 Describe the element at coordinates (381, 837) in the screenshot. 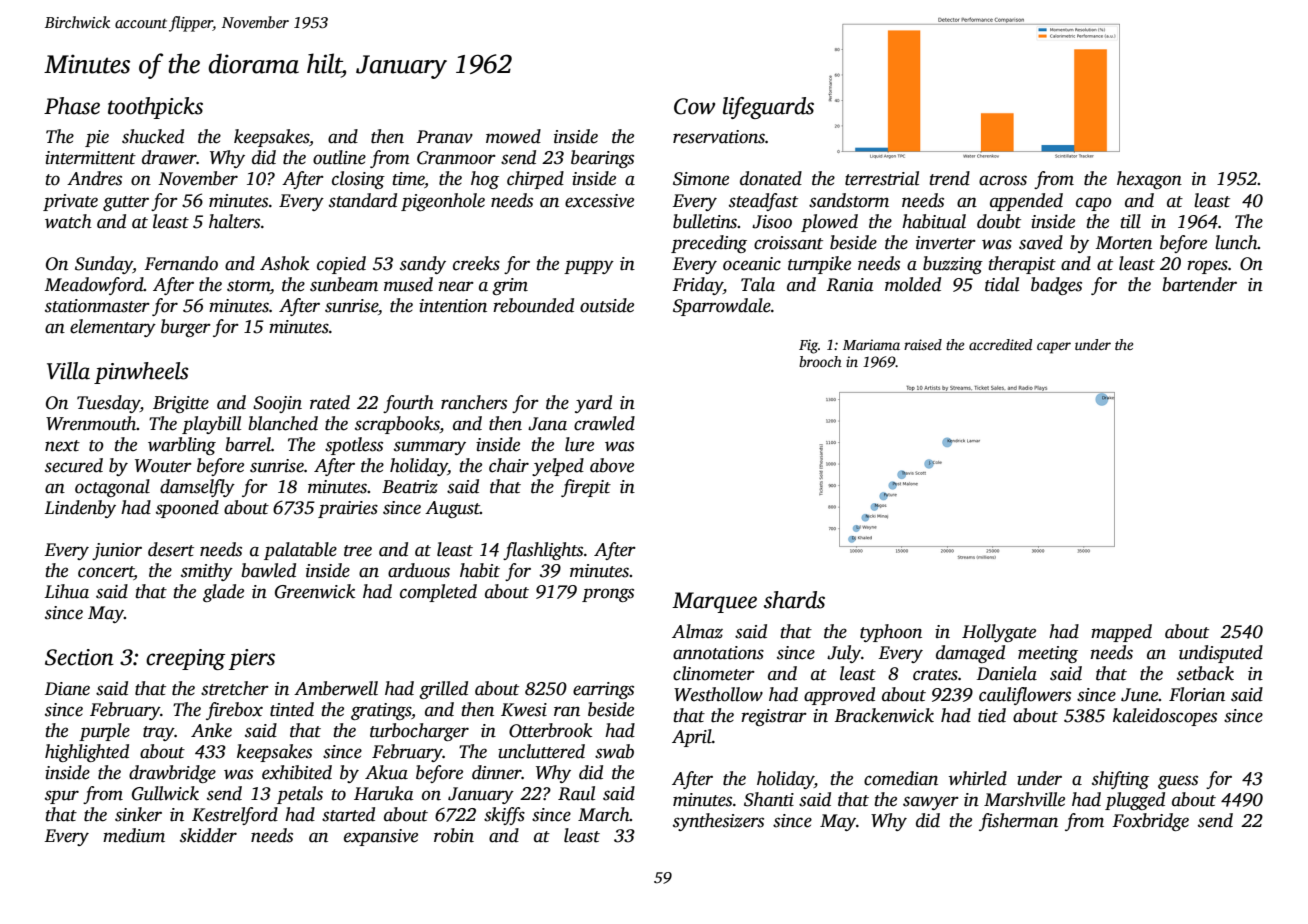

I see `expansive` at that location.
